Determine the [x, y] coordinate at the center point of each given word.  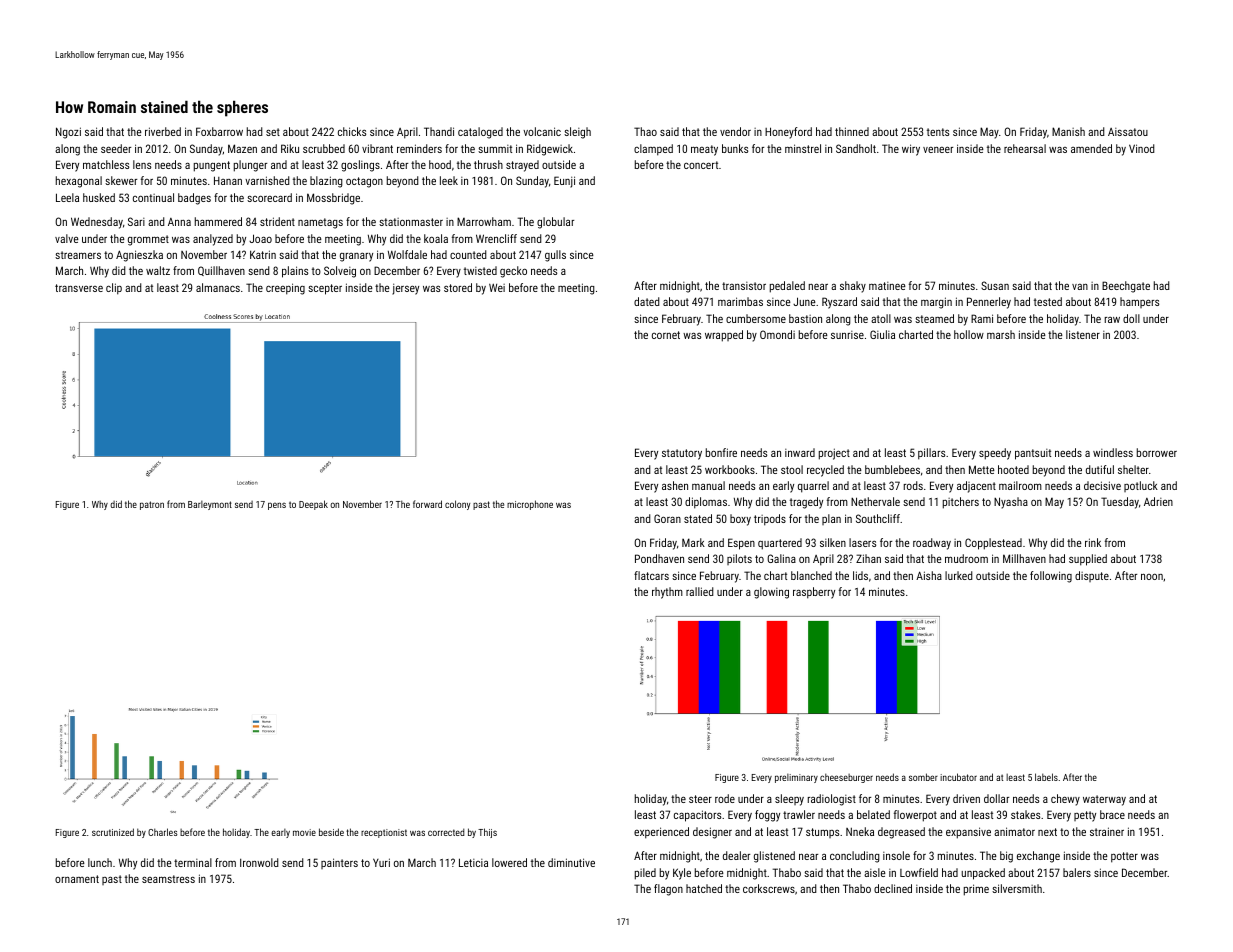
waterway [1104, 800]
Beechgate [1126, 287]
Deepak [313, 505]
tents [938, 132]
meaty [704, 150]
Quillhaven [221, 271]
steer [700, 799]
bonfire [721, 452]
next [1047, 832]
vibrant [377, 148]
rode [725, 798]
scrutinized [113, 832]
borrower [1157, 452]
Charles [163, 832]
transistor [744, 286]
